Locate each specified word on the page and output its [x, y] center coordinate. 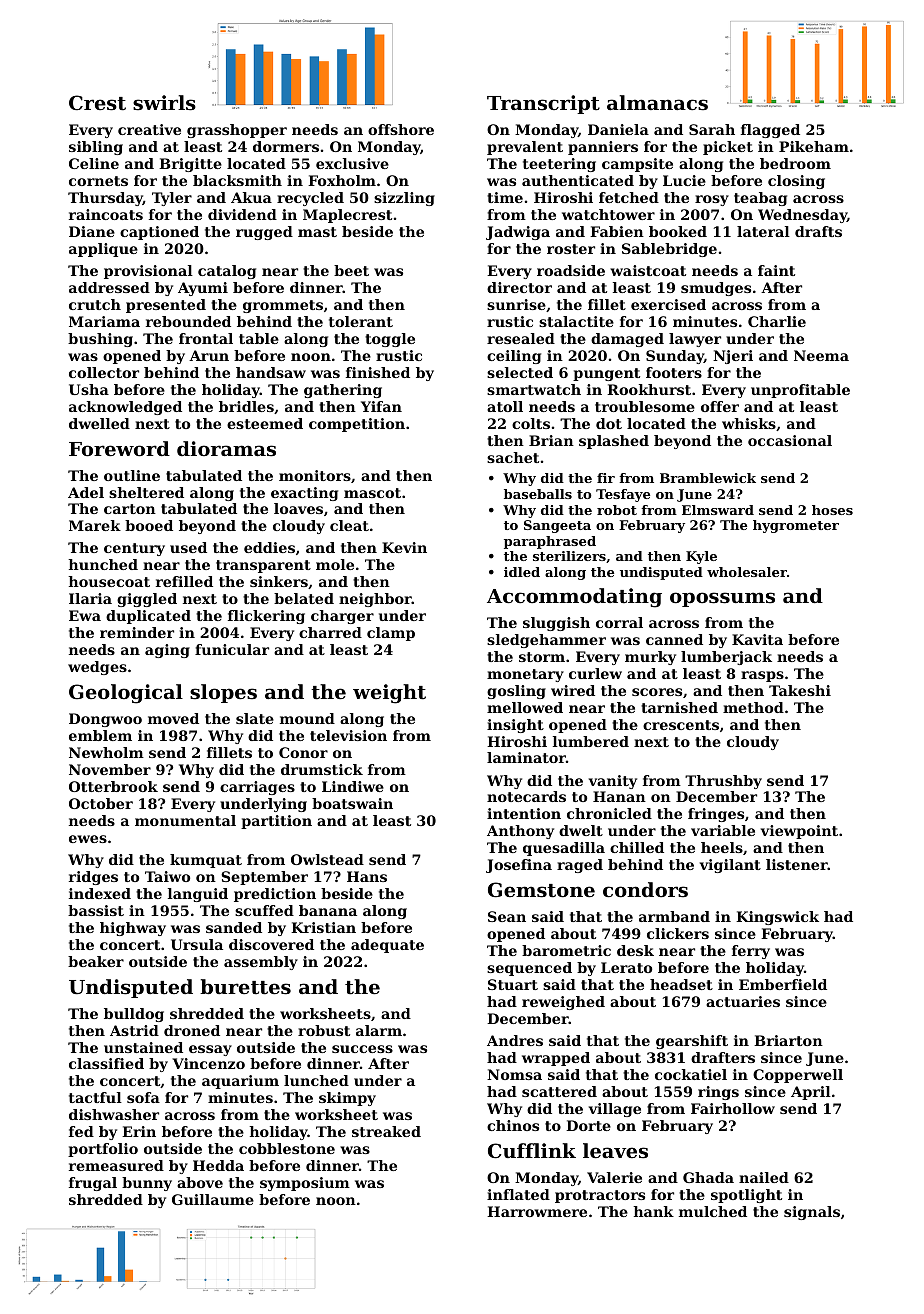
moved [173, 718]
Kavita [757, 639]
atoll [505, 406]
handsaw [271, 372]
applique [103, 250]
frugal [93, 1184]
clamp [391, 634]
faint [776, 270]
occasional [790, 440]
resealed [521, 338]
